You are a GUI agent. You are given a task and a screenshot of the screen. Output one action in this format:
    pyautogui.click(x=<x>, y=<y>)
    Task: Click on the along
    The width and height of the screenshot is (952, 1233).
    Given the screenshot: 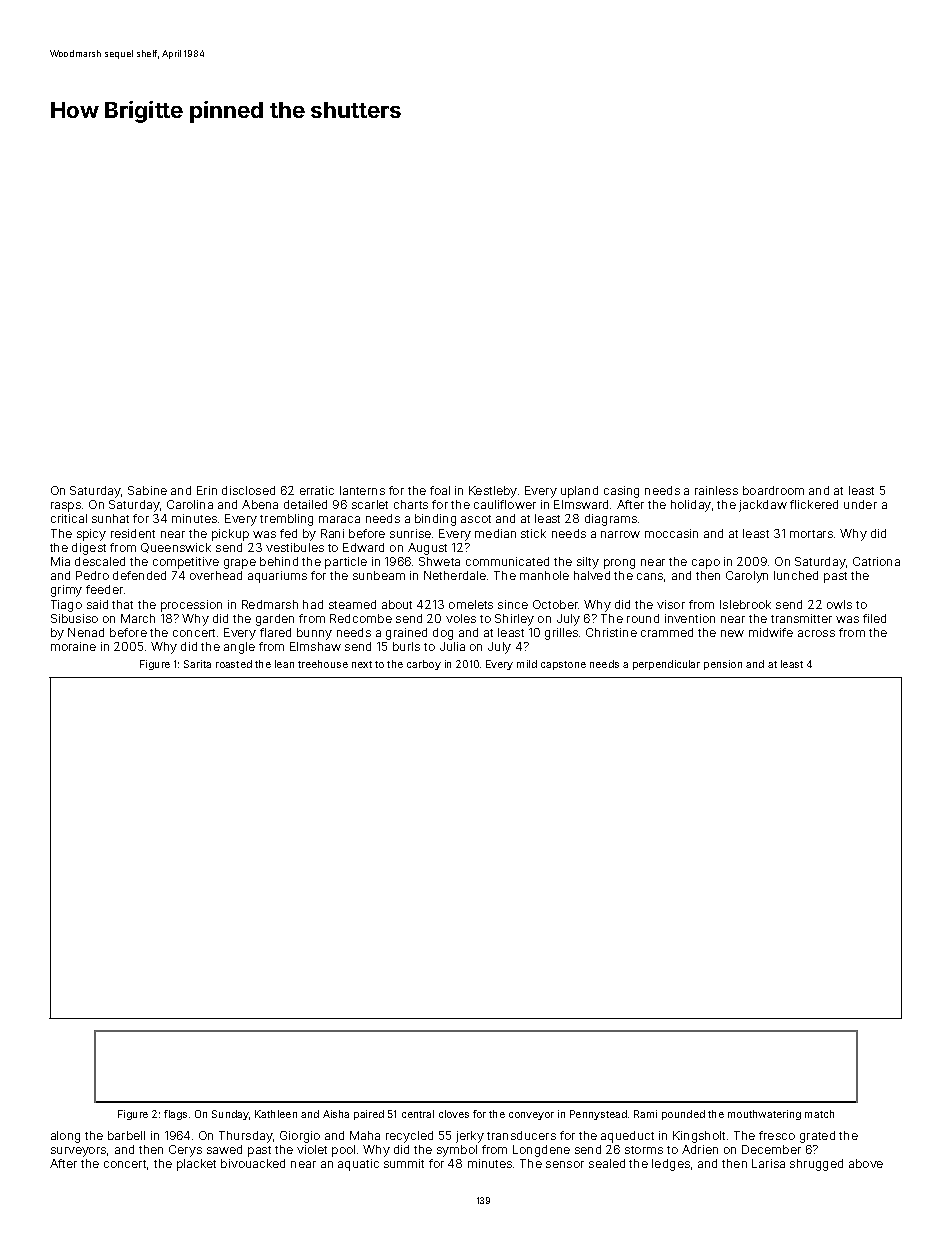 What is the action you would take?
    pyautogui.click(x=65, y=1137)
